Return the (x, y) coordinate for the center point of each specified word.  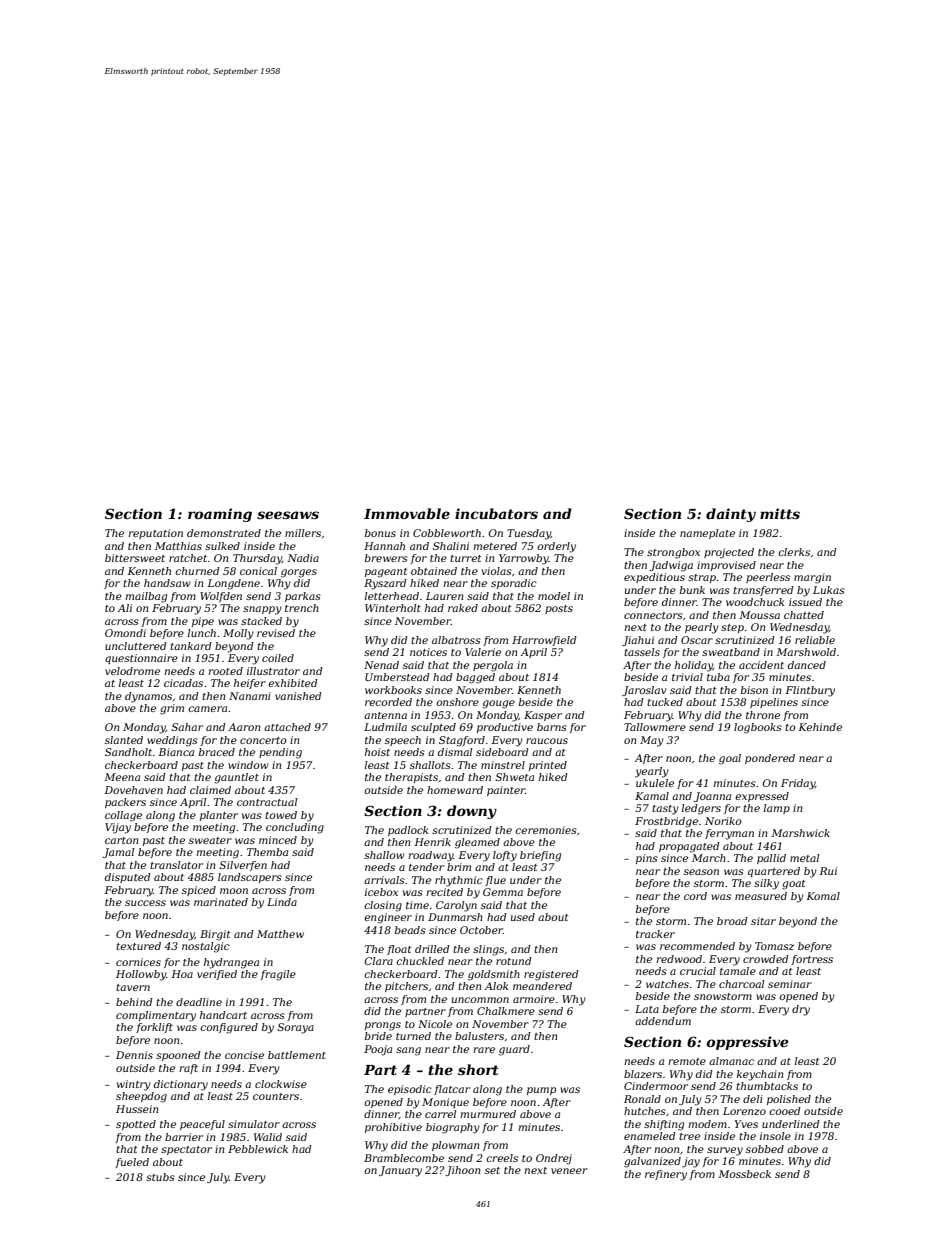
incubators (496, 513)
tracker (655, 934)
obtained (434, 571)
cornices (138, 962)
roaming (220, 515)
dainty (731, 515)
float (399, 950)
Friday (798, 784)
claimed (210, 790)
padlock (408, 831)
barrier (184, 1137)
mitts (780, 513)
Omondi (125, 633)
